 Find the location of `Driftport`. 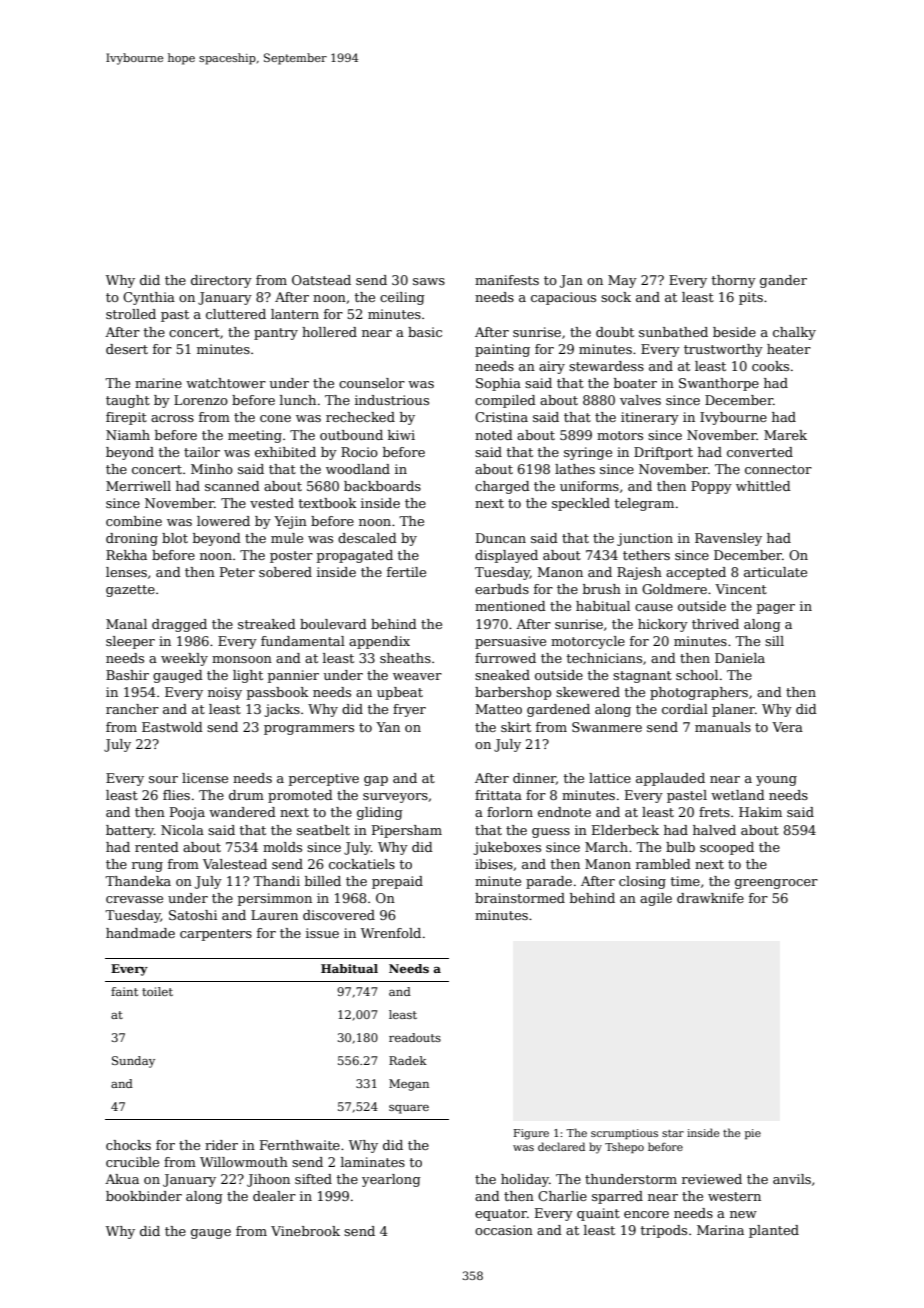

Driftport is located at coordinates (663, 453).
